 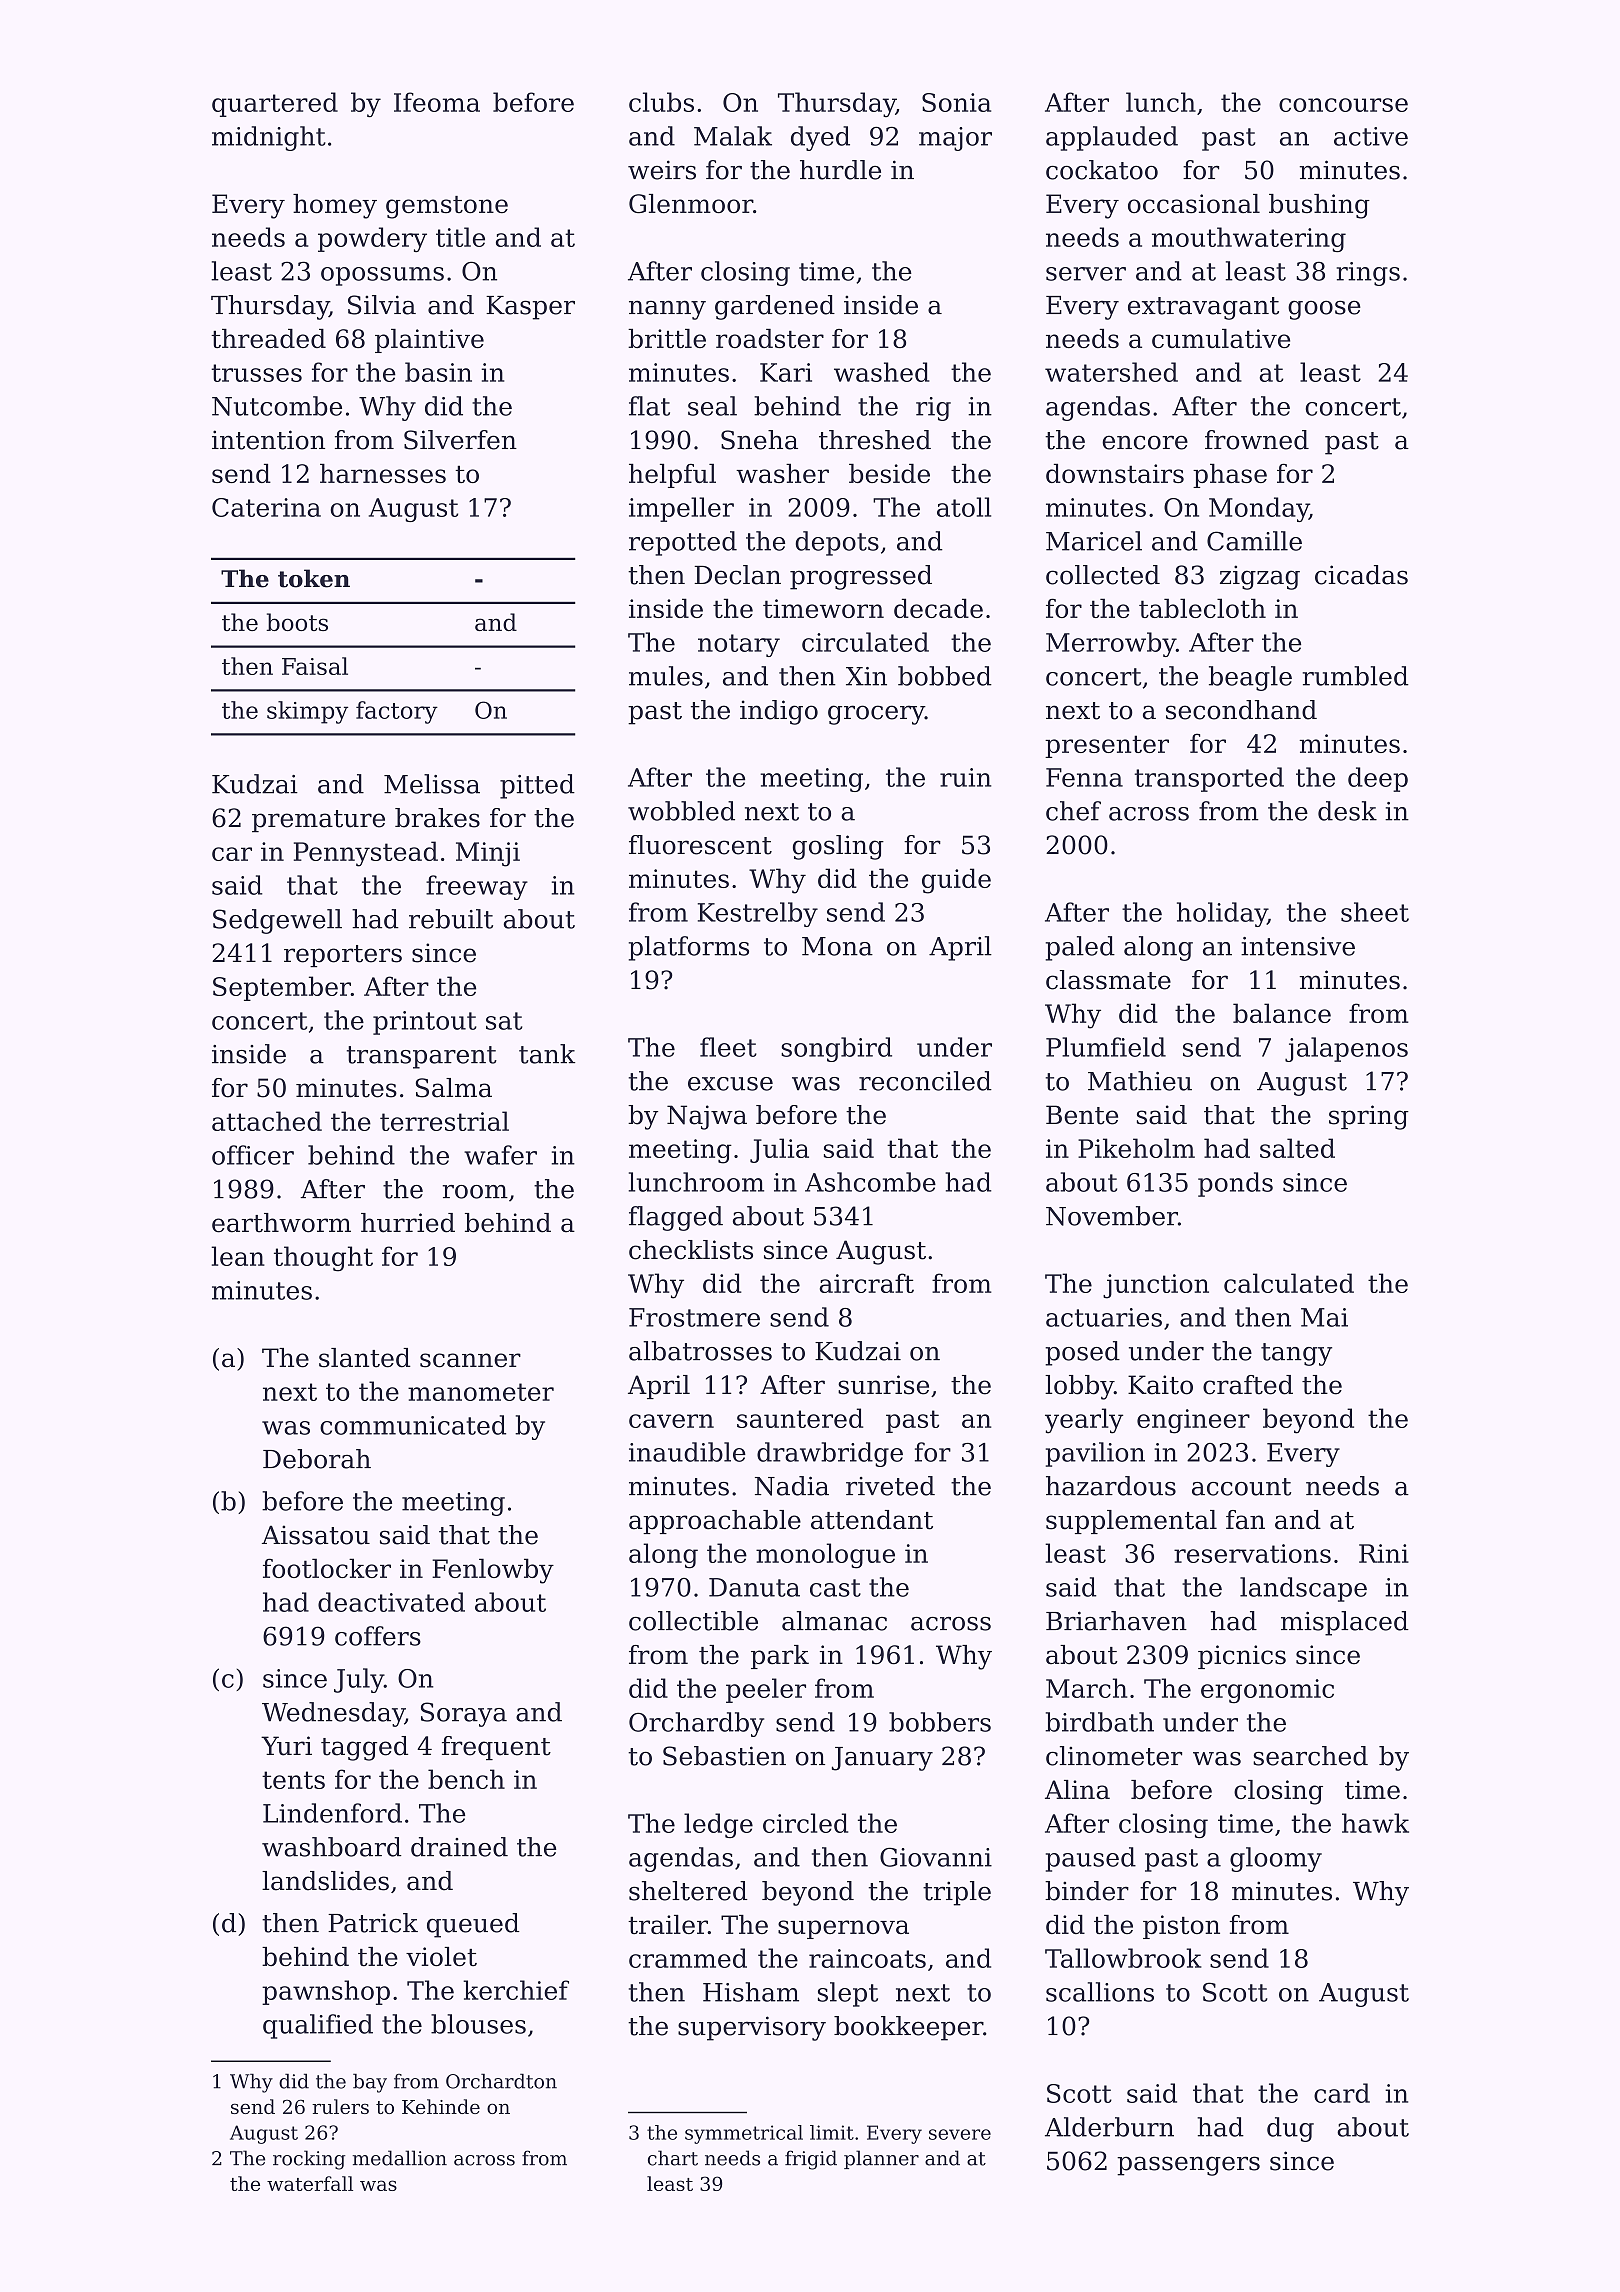 What do you see at coordinates (399, 2158) in the image?
I see `medallion` at bounding box center [399, 2158].
